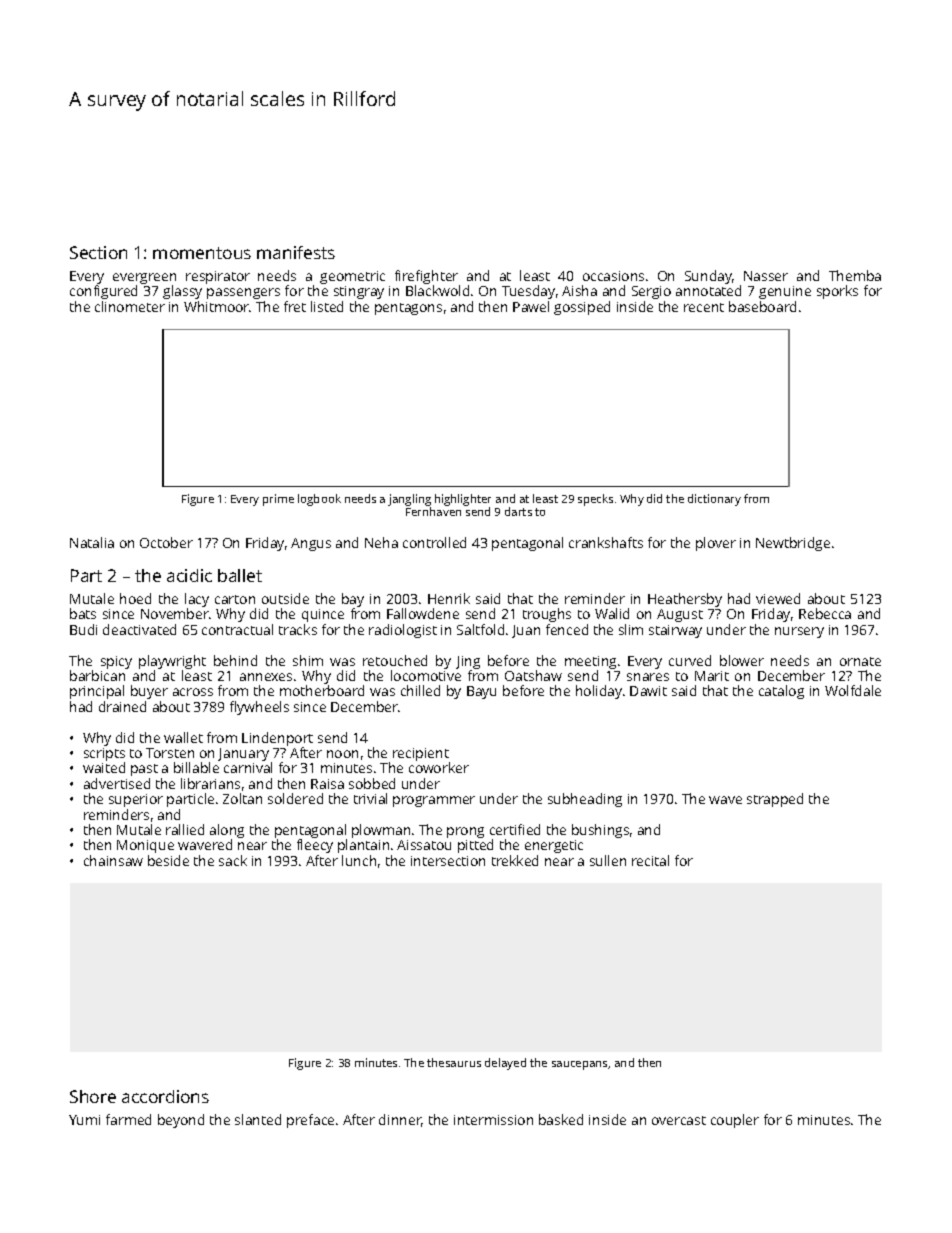 Image resolution: width=952 pixels, height=1233 pixels. I want to click on trekked, so click(515, 860).
